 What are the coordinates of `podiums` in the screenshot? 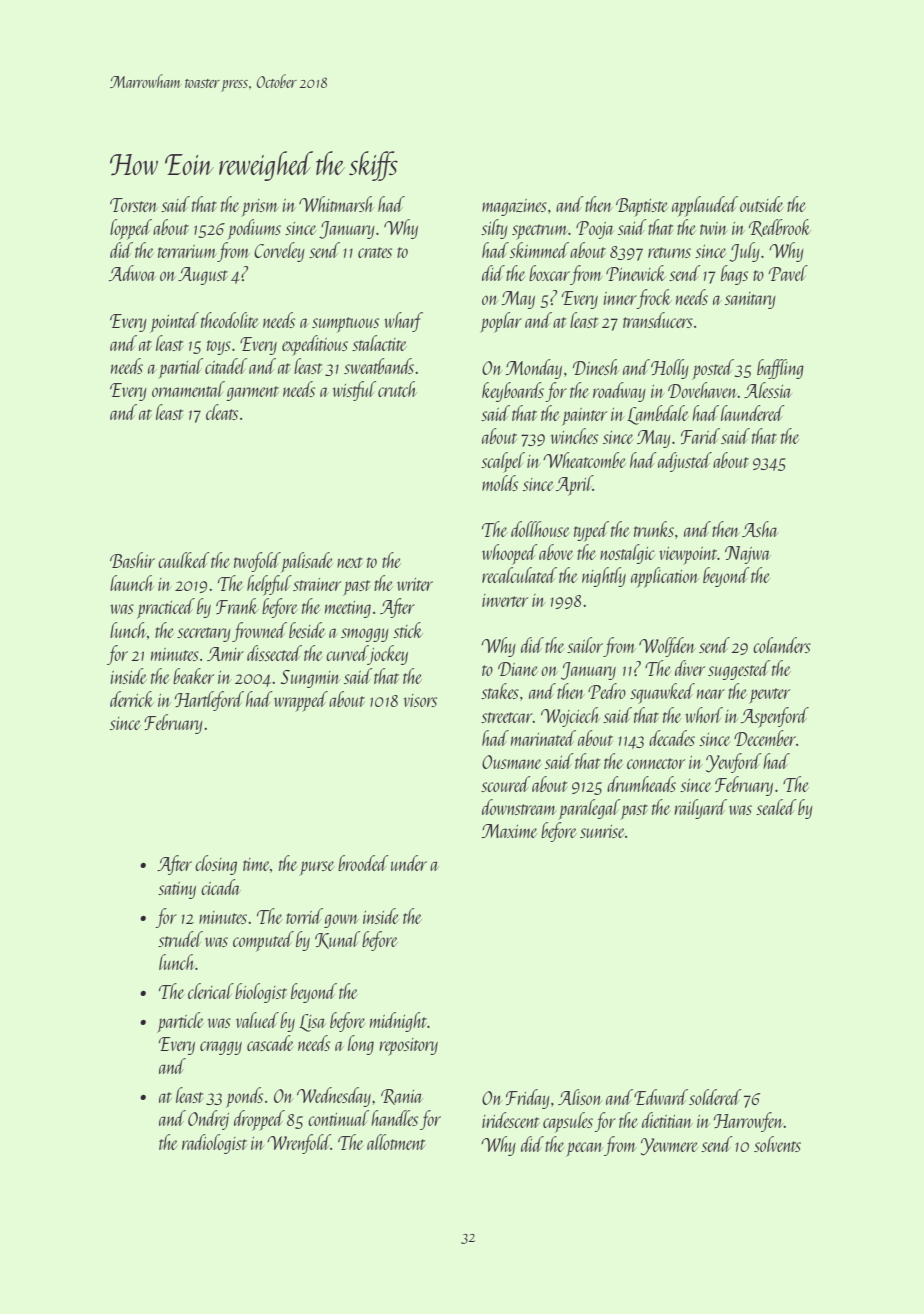 It's located at (254, 229).
